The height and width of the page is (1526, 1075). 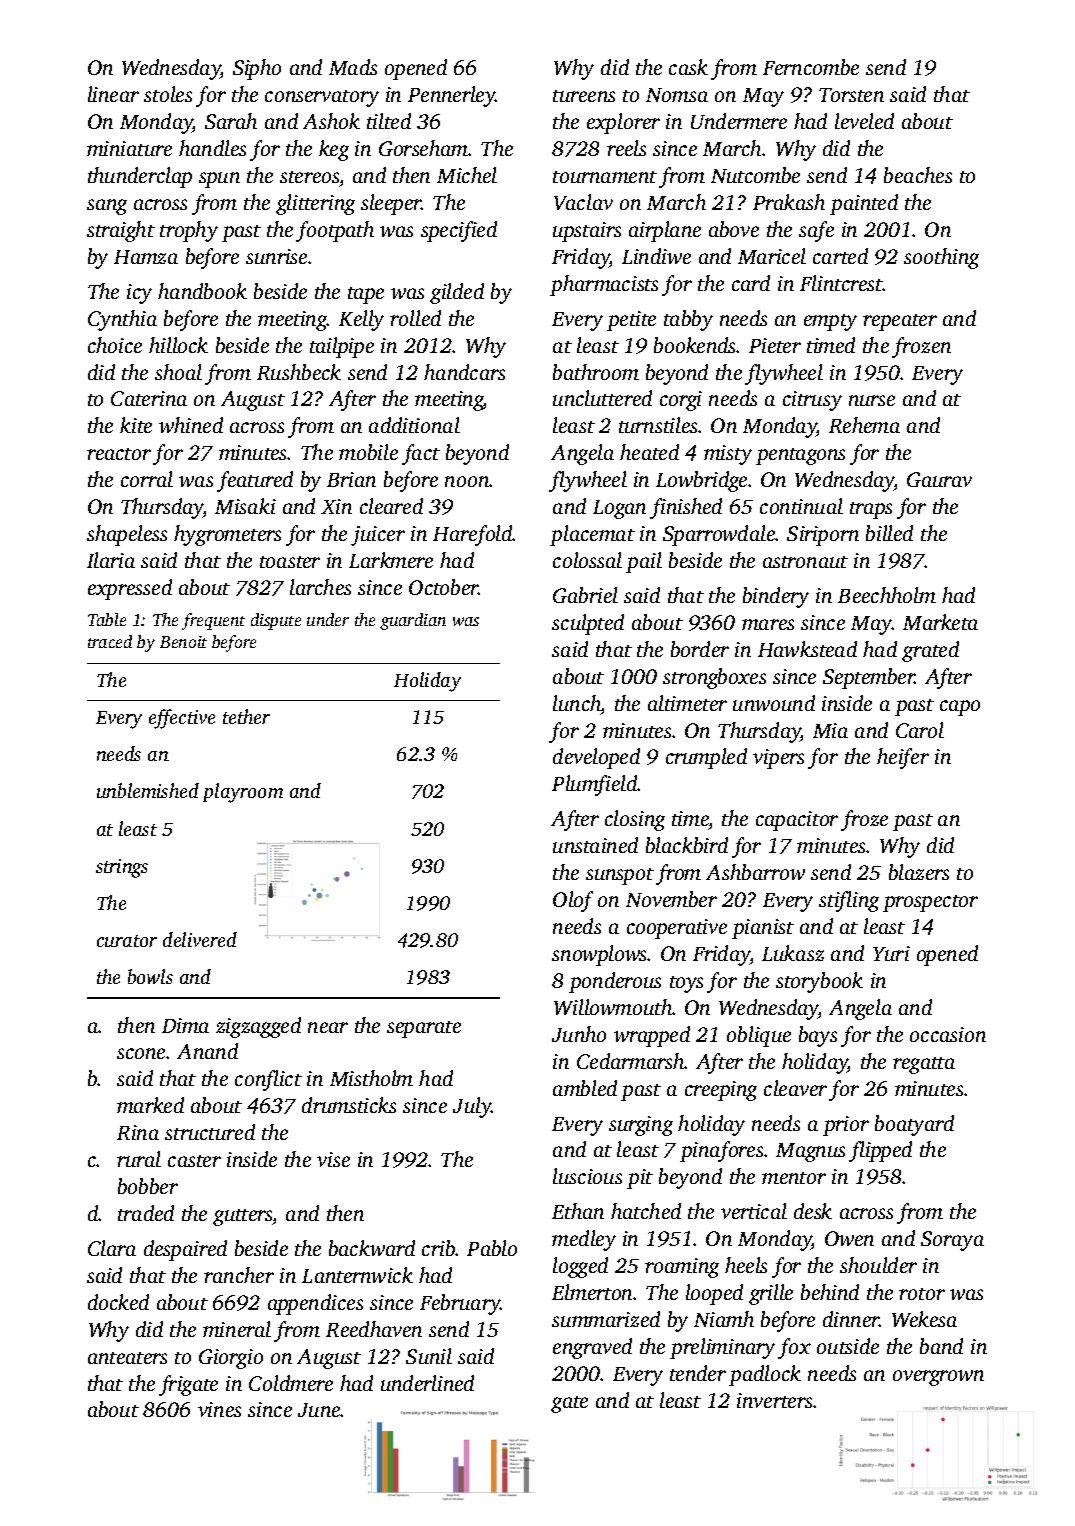 I want to click on delivered, so click(x=200, y=939).
